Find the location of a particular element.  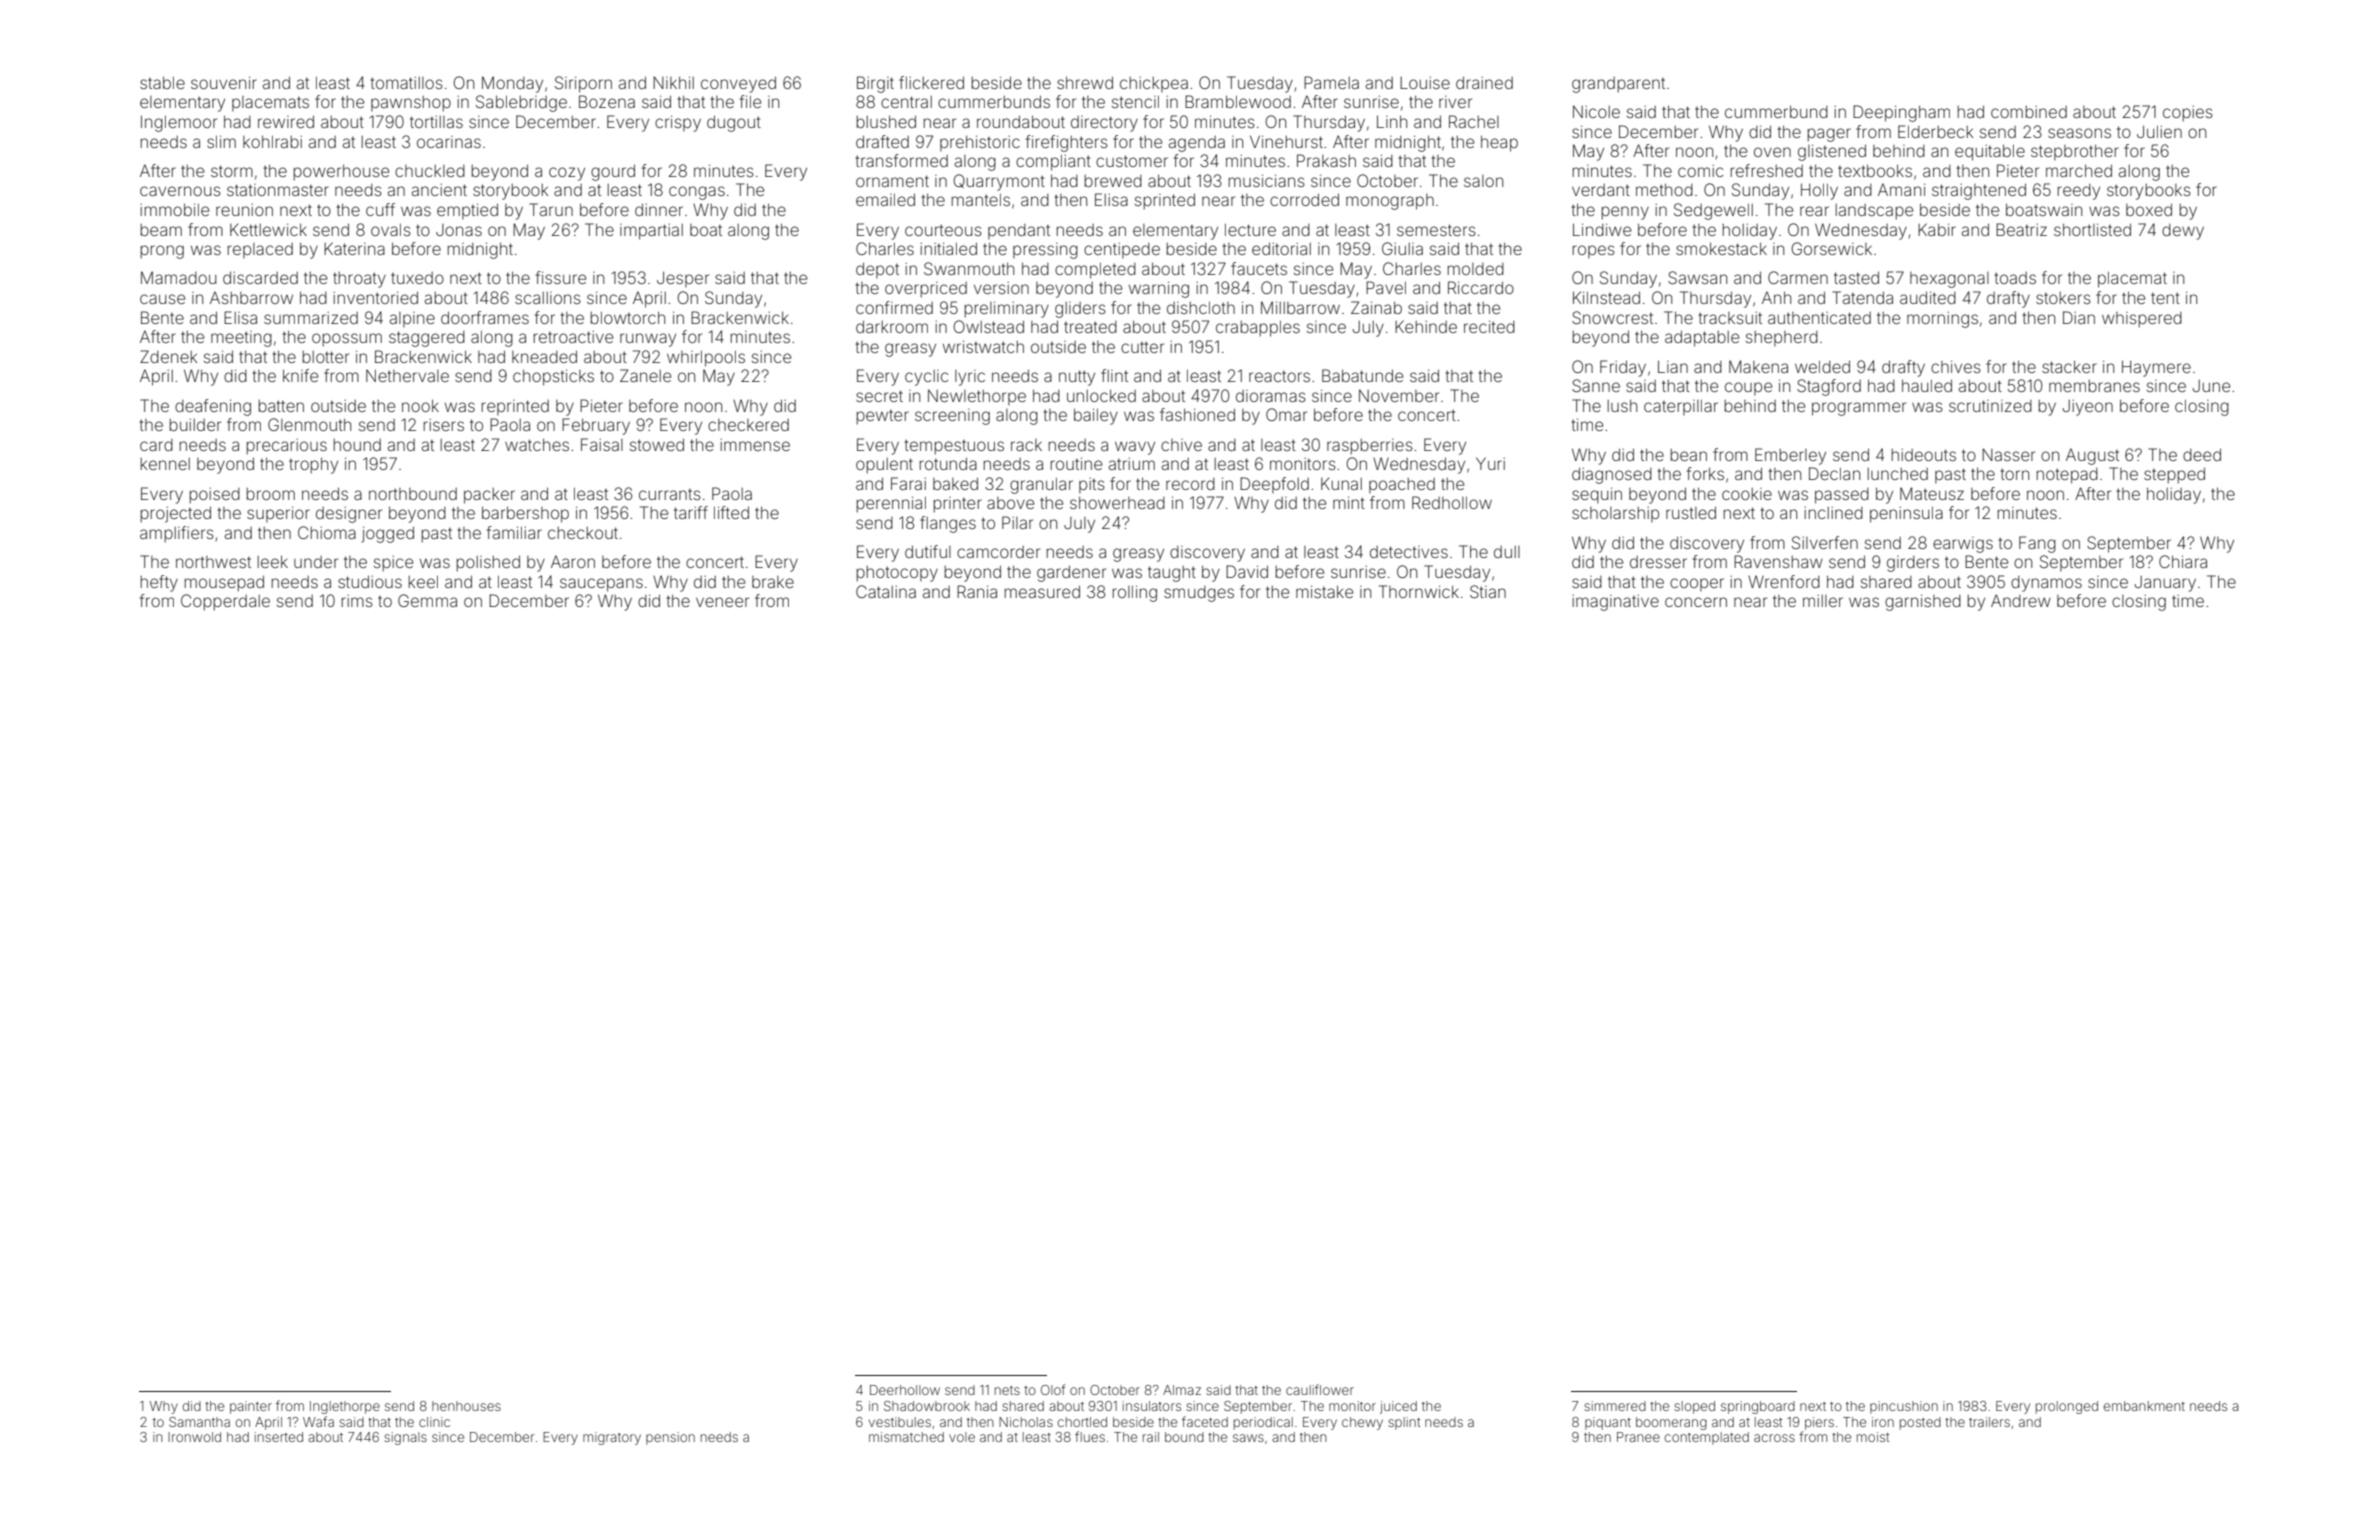

dynamos is located at coordinates (2046, 584).
